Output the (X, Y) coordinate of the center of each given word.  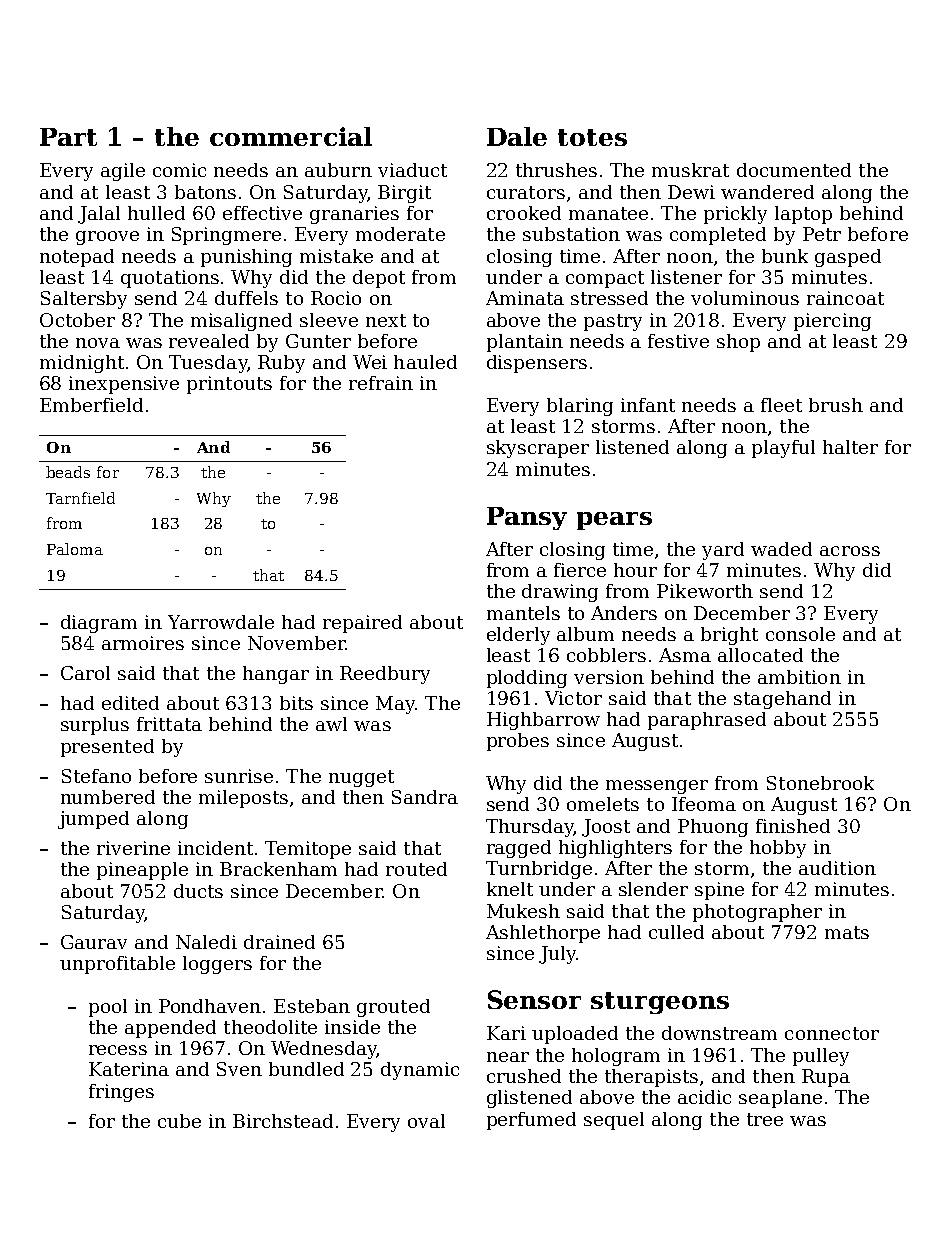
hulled (156, 213)
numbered (108, 797)
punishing (246, 258)
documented (794, 170)
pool (108, 1008)
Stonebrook (820, 783)
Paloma (75, 549)
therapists (651, 1078)
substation (571, 234)
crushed (524, 1076)
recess (118, 1050)
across (850, 551)
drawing (560, 593)
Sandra (425, 797)
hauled (425, 362)
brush (836, 405)
